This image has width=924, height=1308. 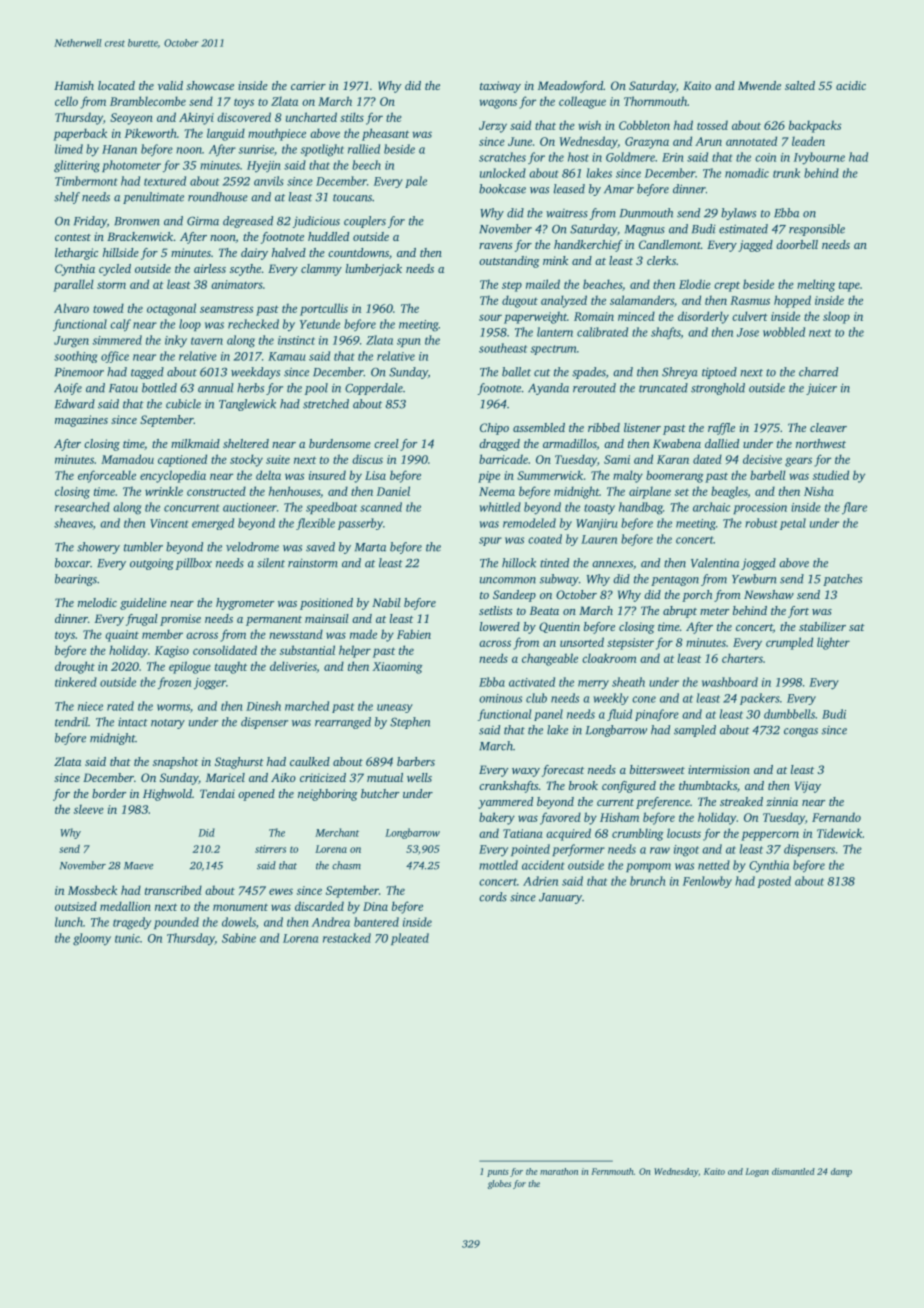 What do you see at coordinates (74, 85) in the image?
I see `Hamish` at bounding box center [74, 85].
